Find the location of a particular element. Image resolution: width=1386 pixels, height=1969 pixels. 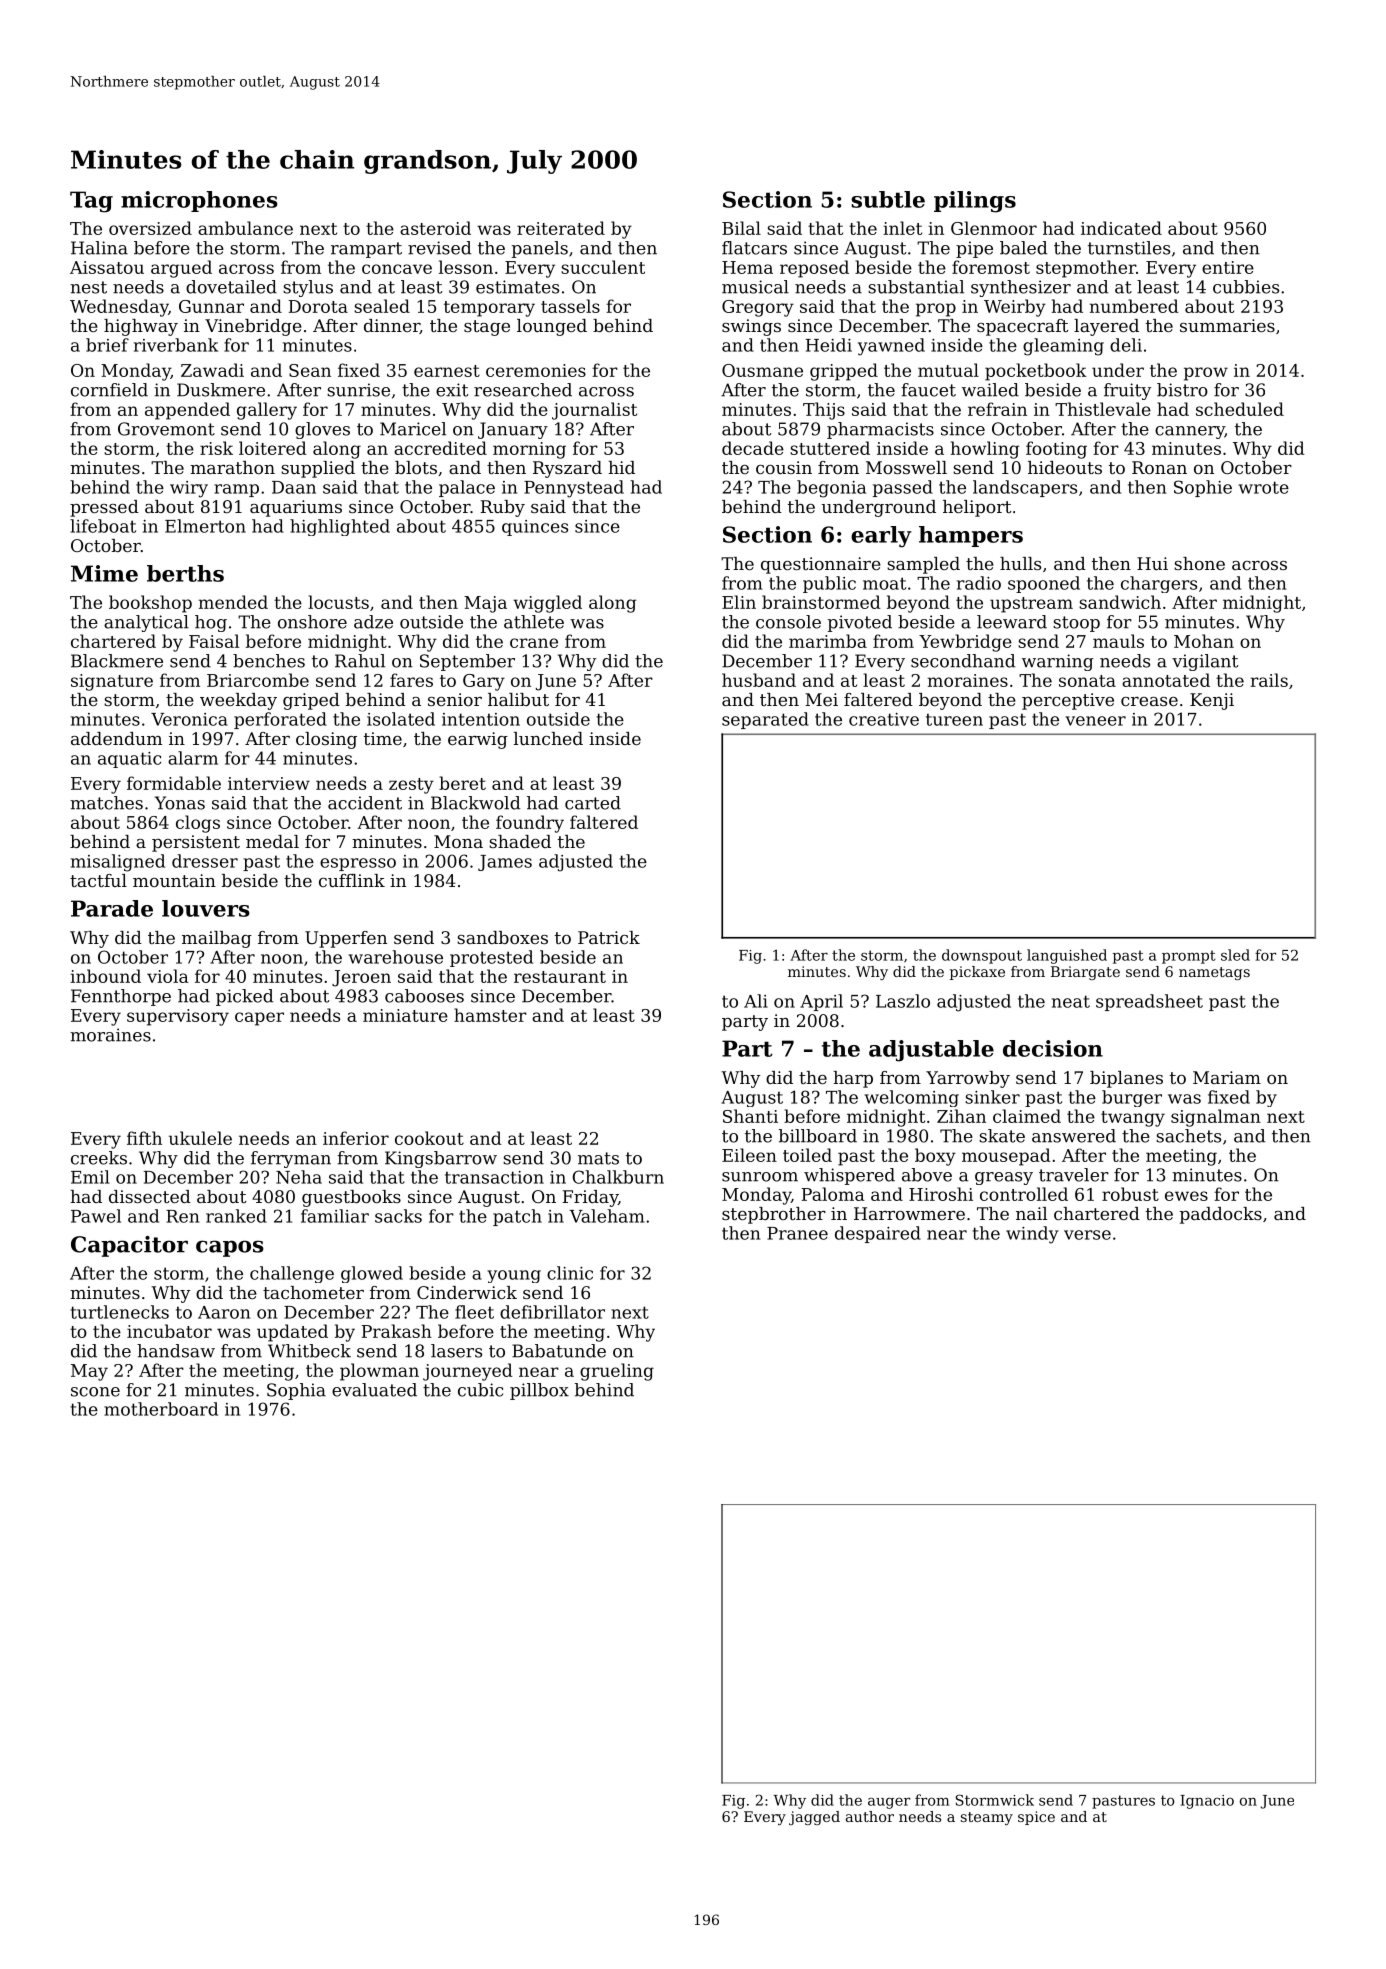

Ronan is located at coordinates (1159, 467).
